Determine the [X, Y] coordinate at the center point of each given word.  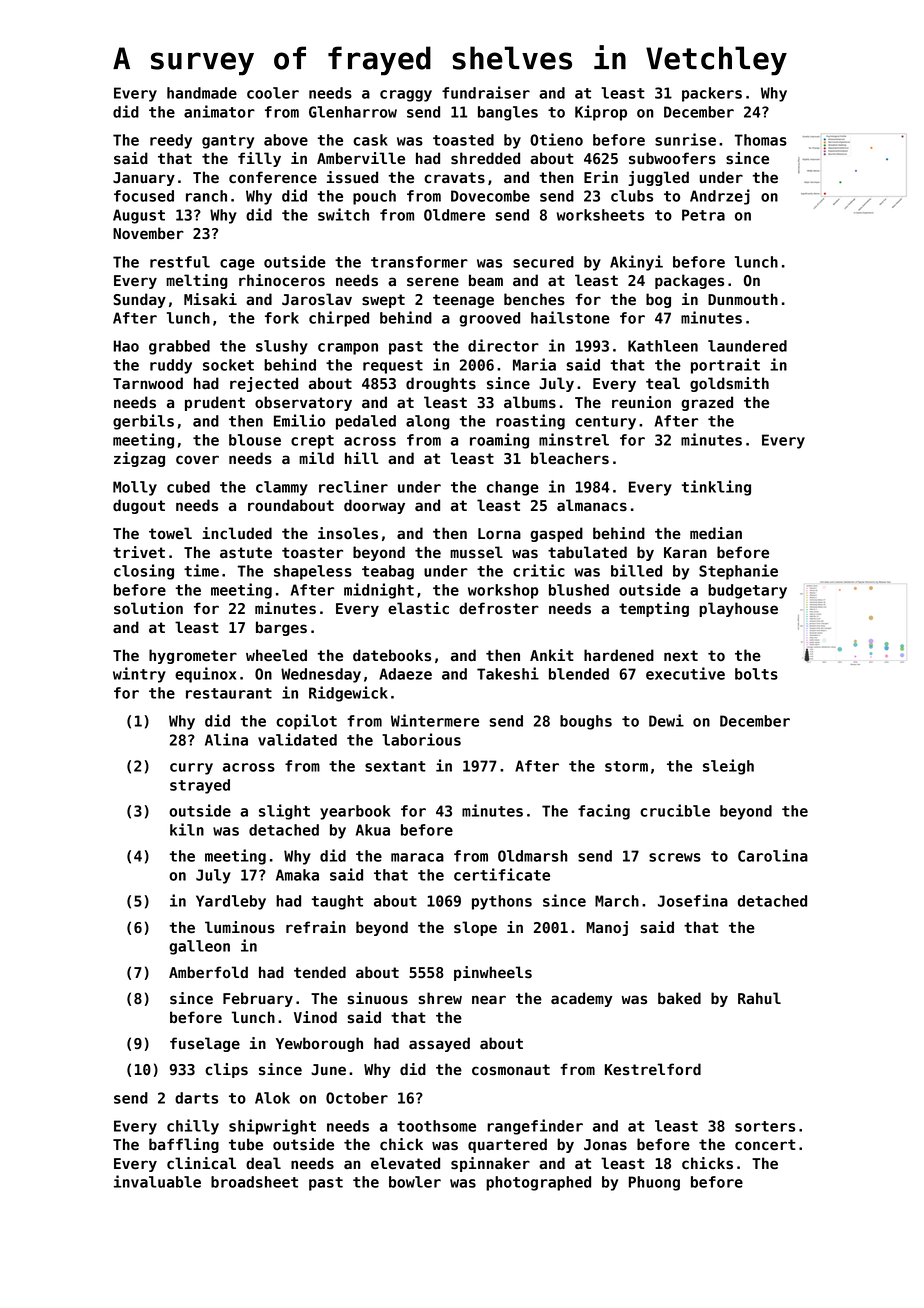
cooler [273, 93]
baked [679, 998]
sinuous [377, 998]
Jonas [605, 1145]
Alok [272, 1098]
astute [246, 553]
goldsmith [729, 384]
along [428, 422]
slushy [282, 347]
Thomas [760, 140]
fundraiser [486, 92]
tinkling [716, 488]
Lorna [499, 533]
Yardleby [231, 902]
